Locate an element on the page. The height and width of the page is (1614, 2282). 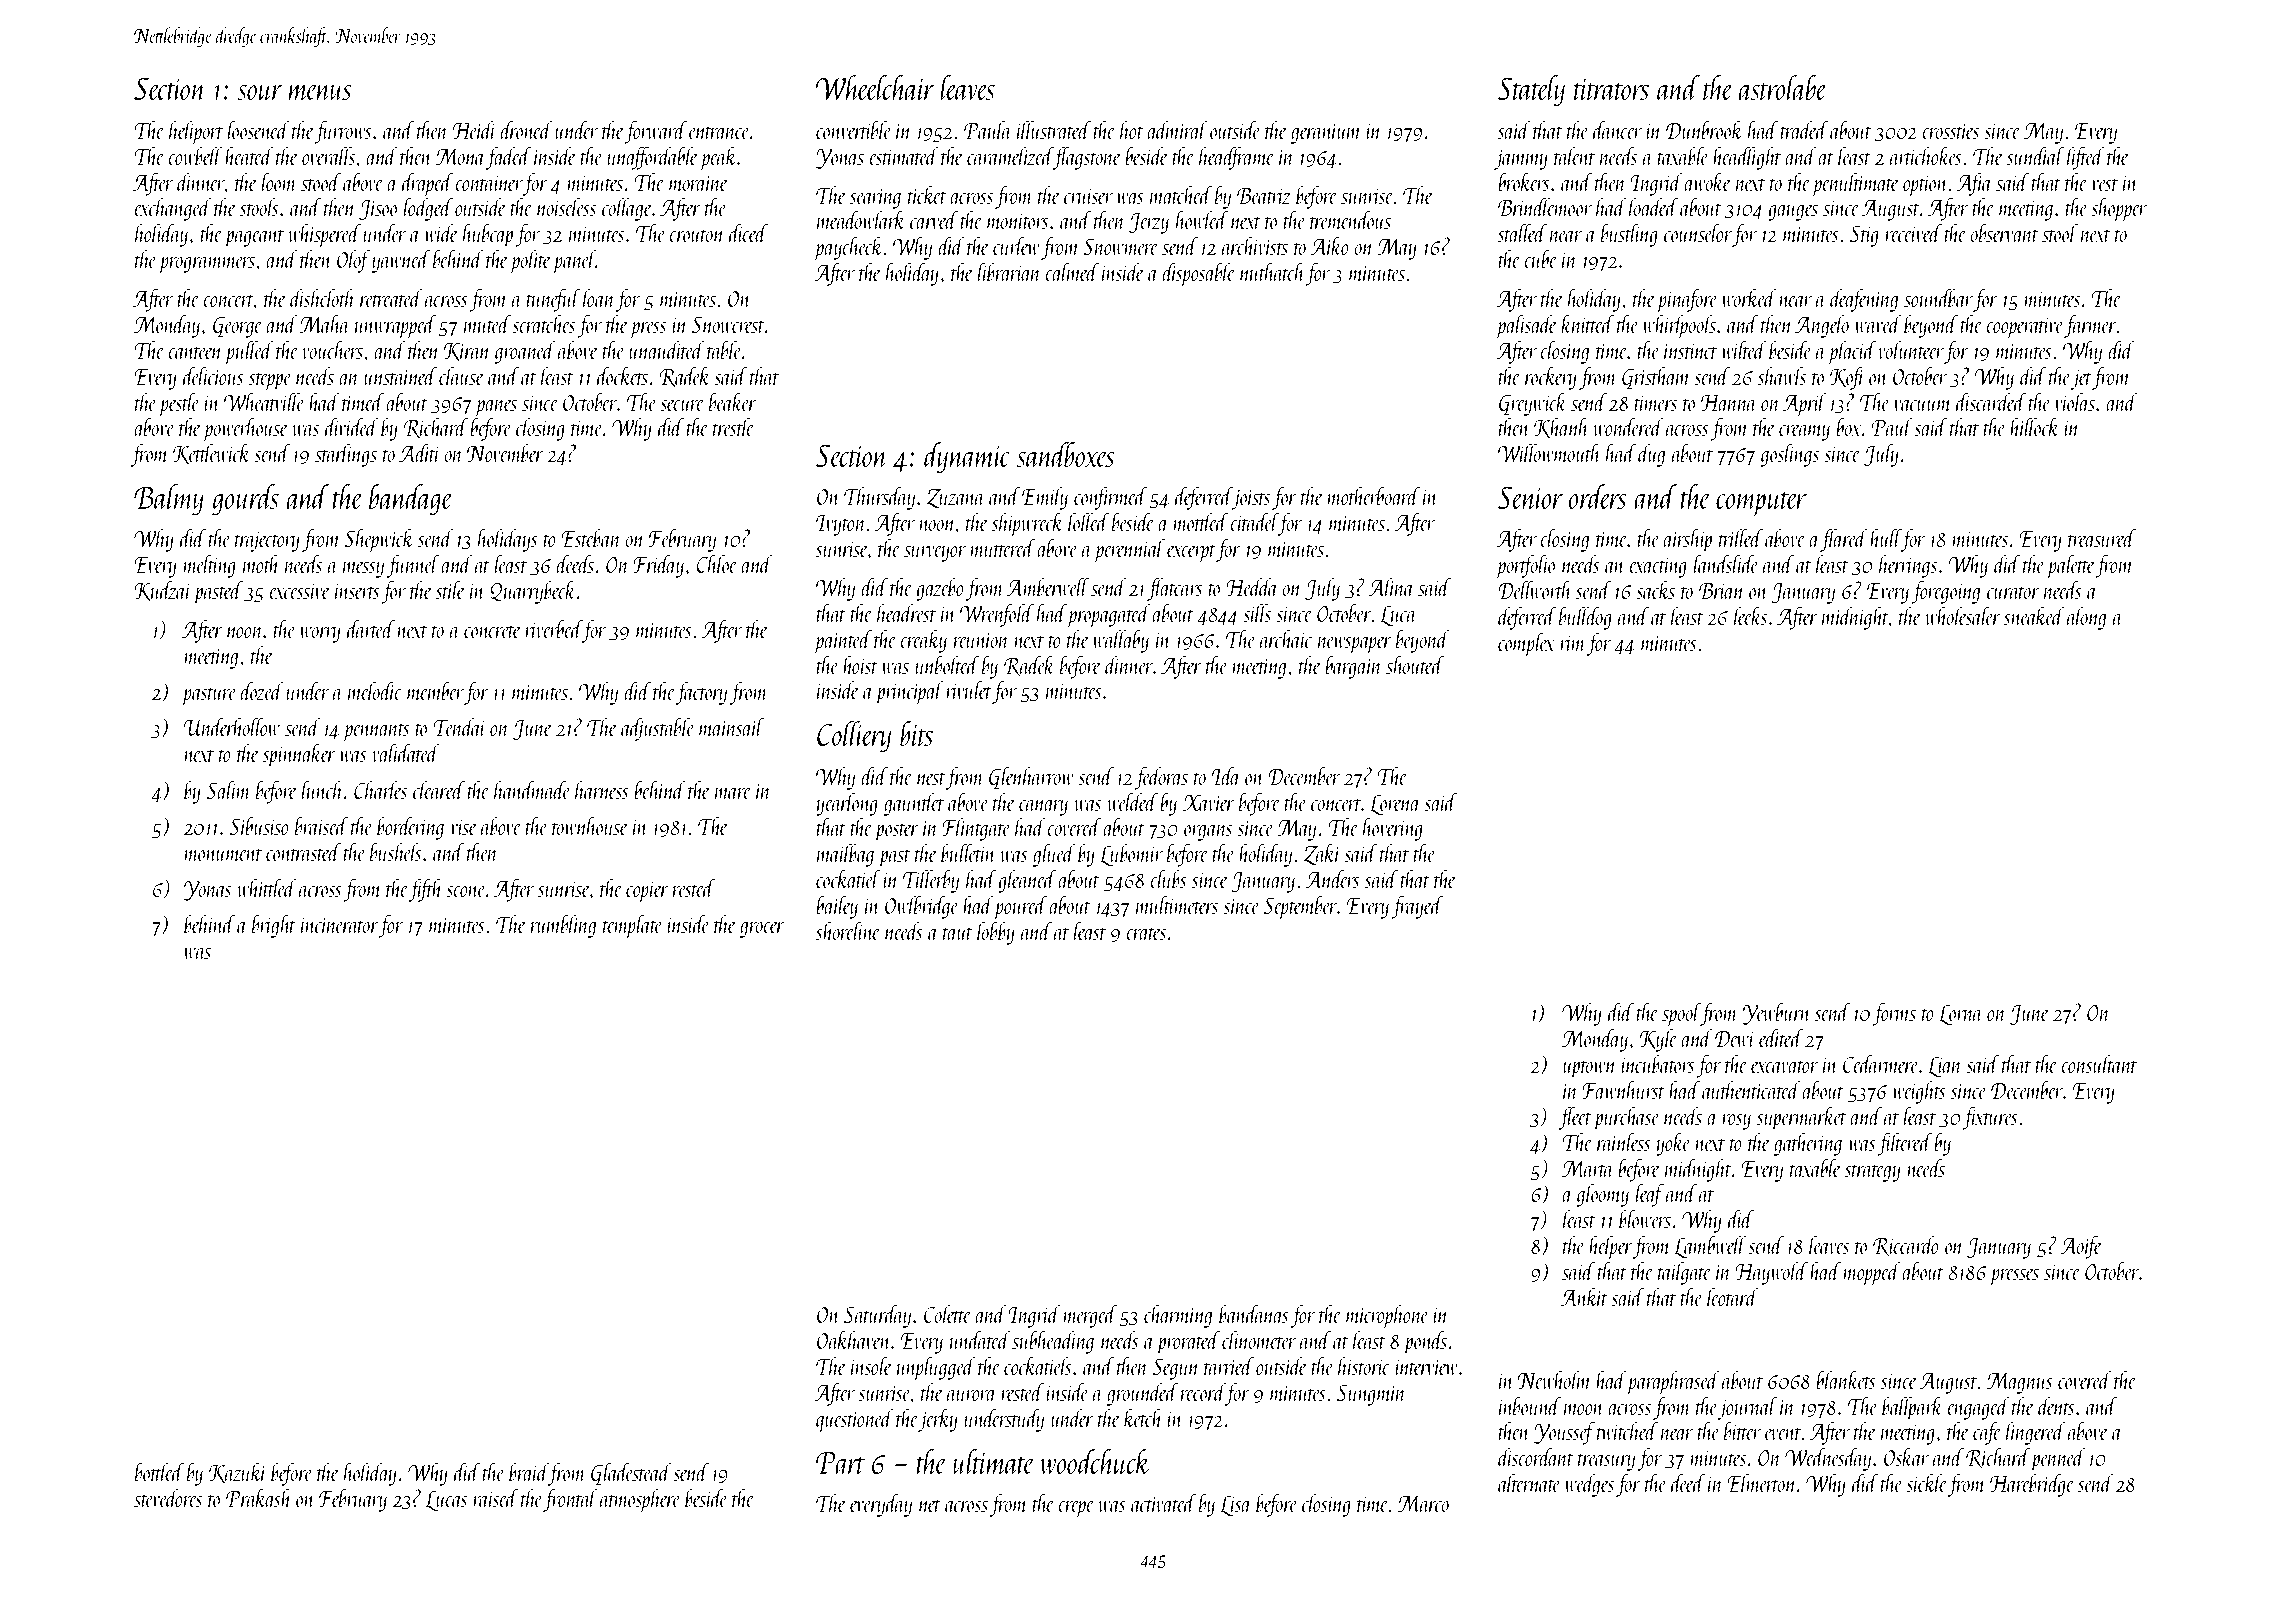
Harebridge is located at coordinates (2032, 1485).
